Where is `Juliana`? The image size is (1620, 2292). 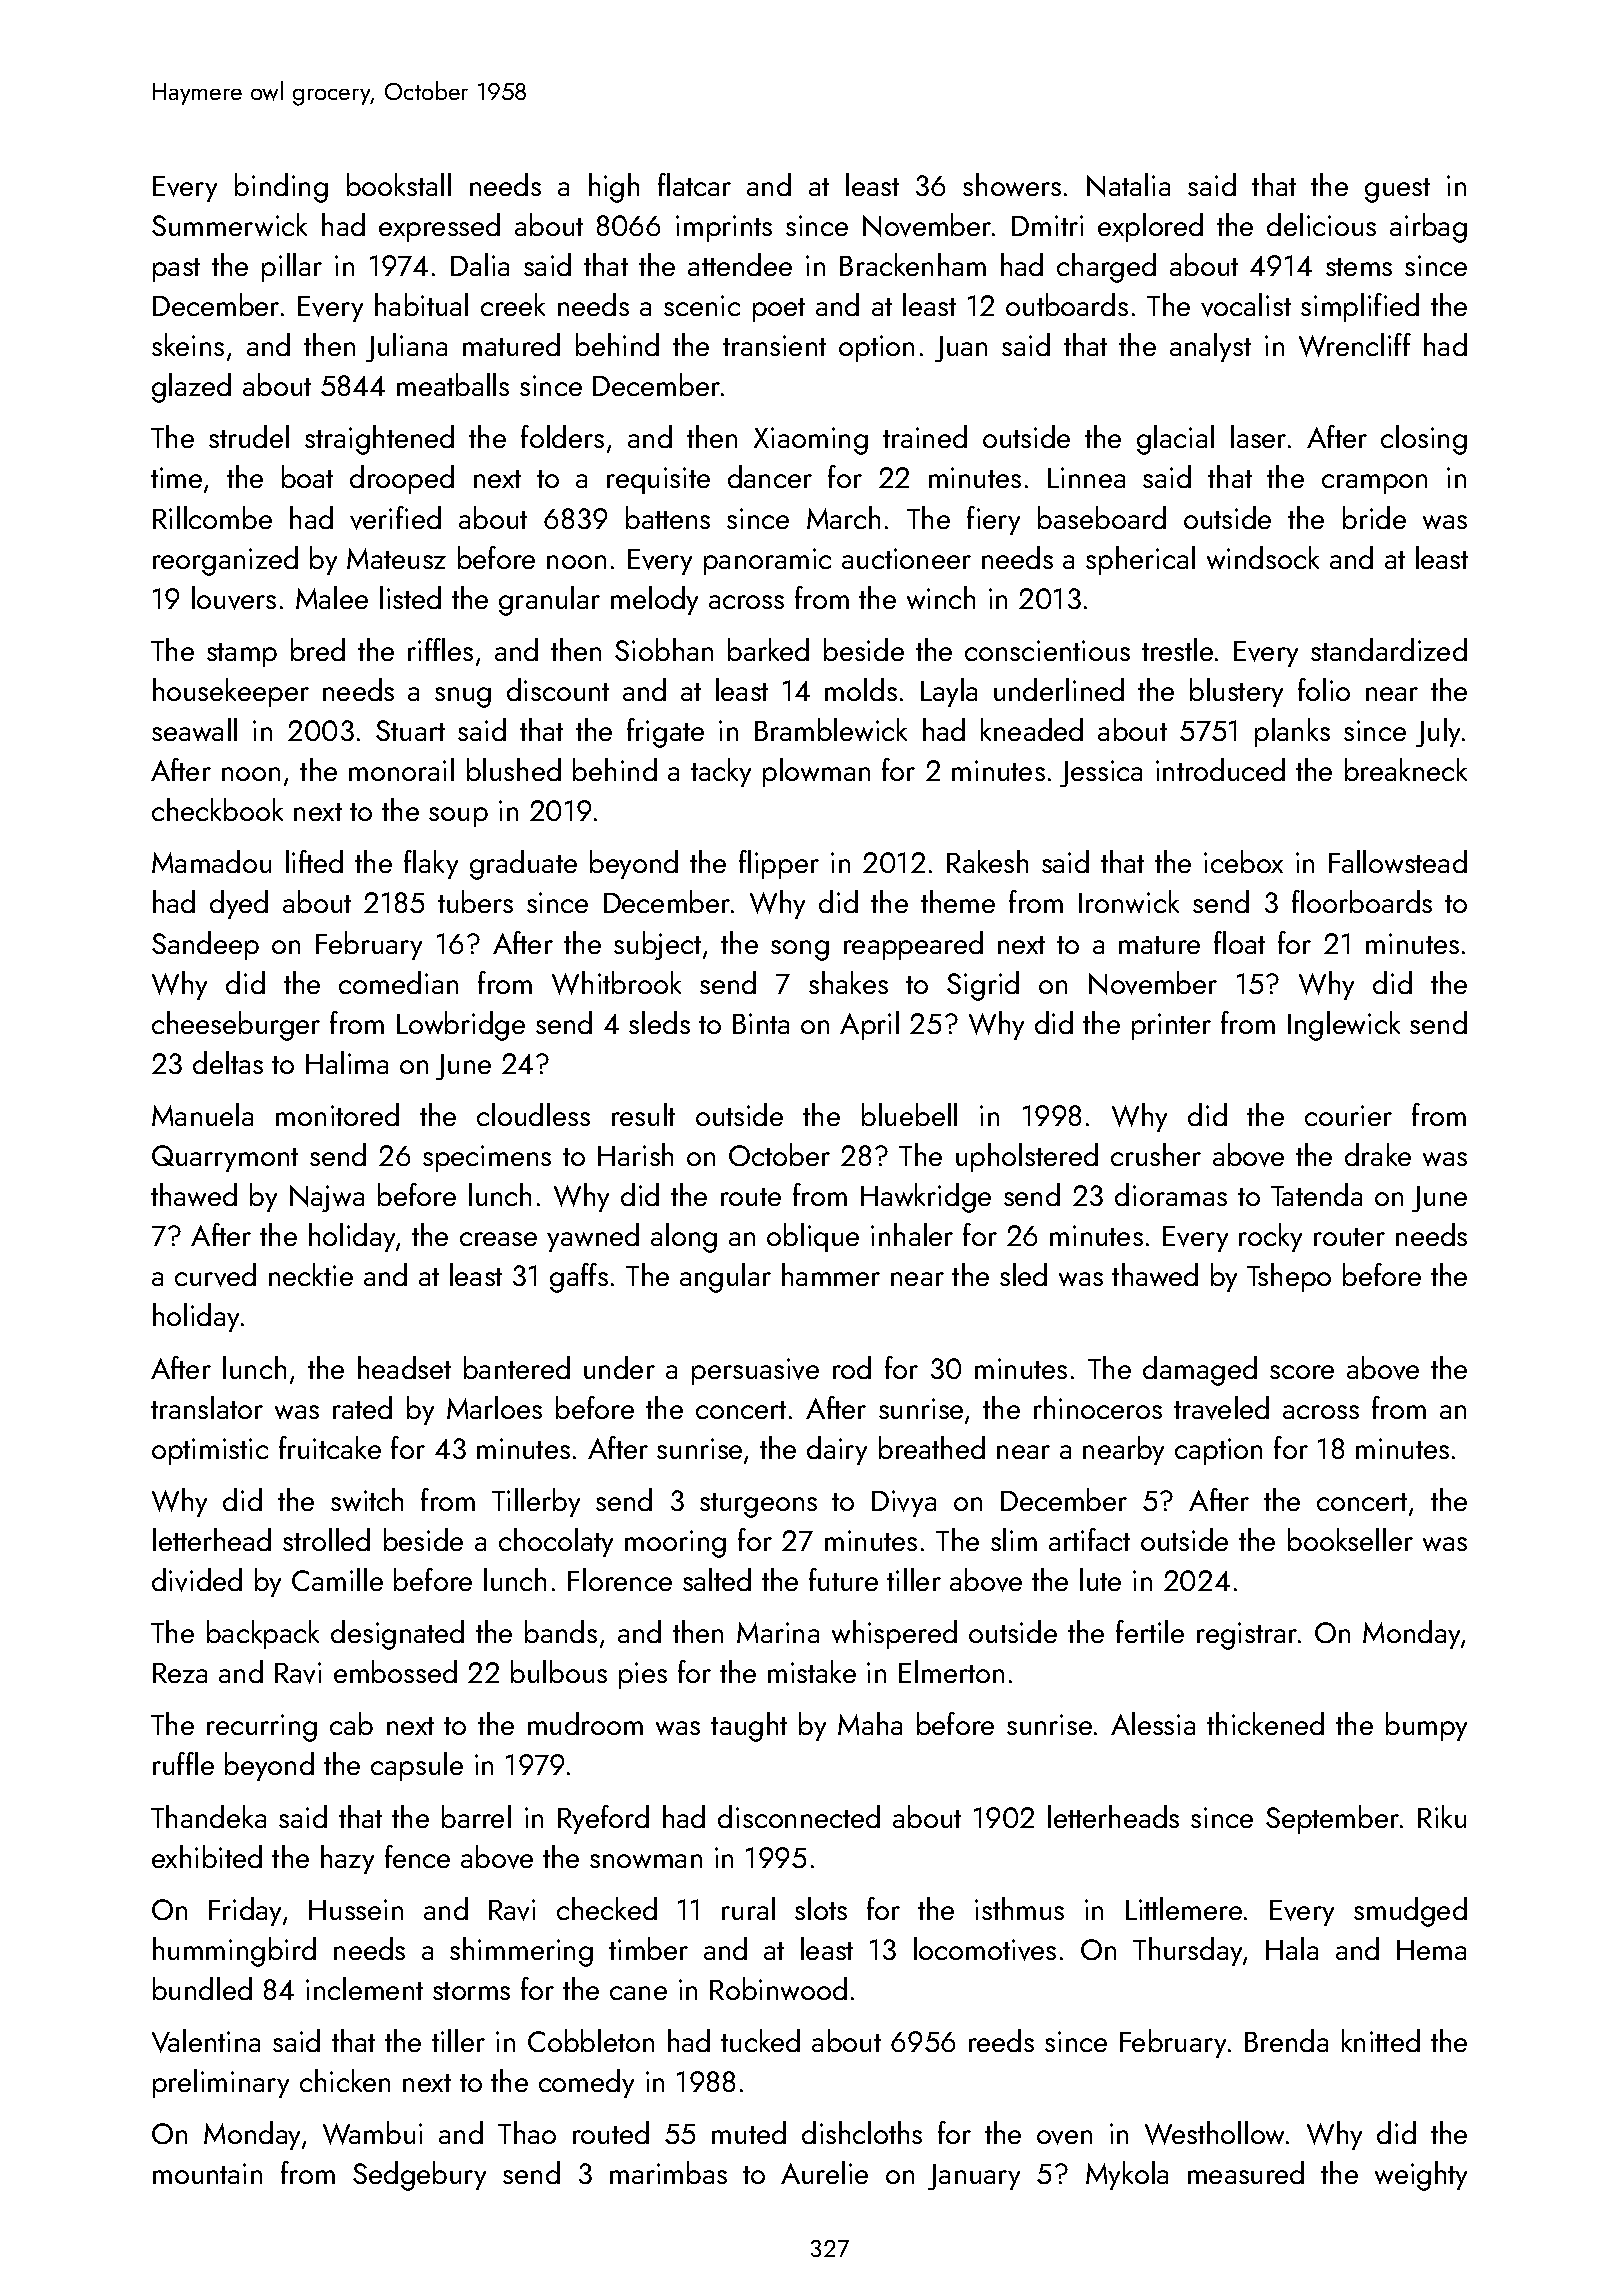
Juliana is located at coordinates (406, 347).
